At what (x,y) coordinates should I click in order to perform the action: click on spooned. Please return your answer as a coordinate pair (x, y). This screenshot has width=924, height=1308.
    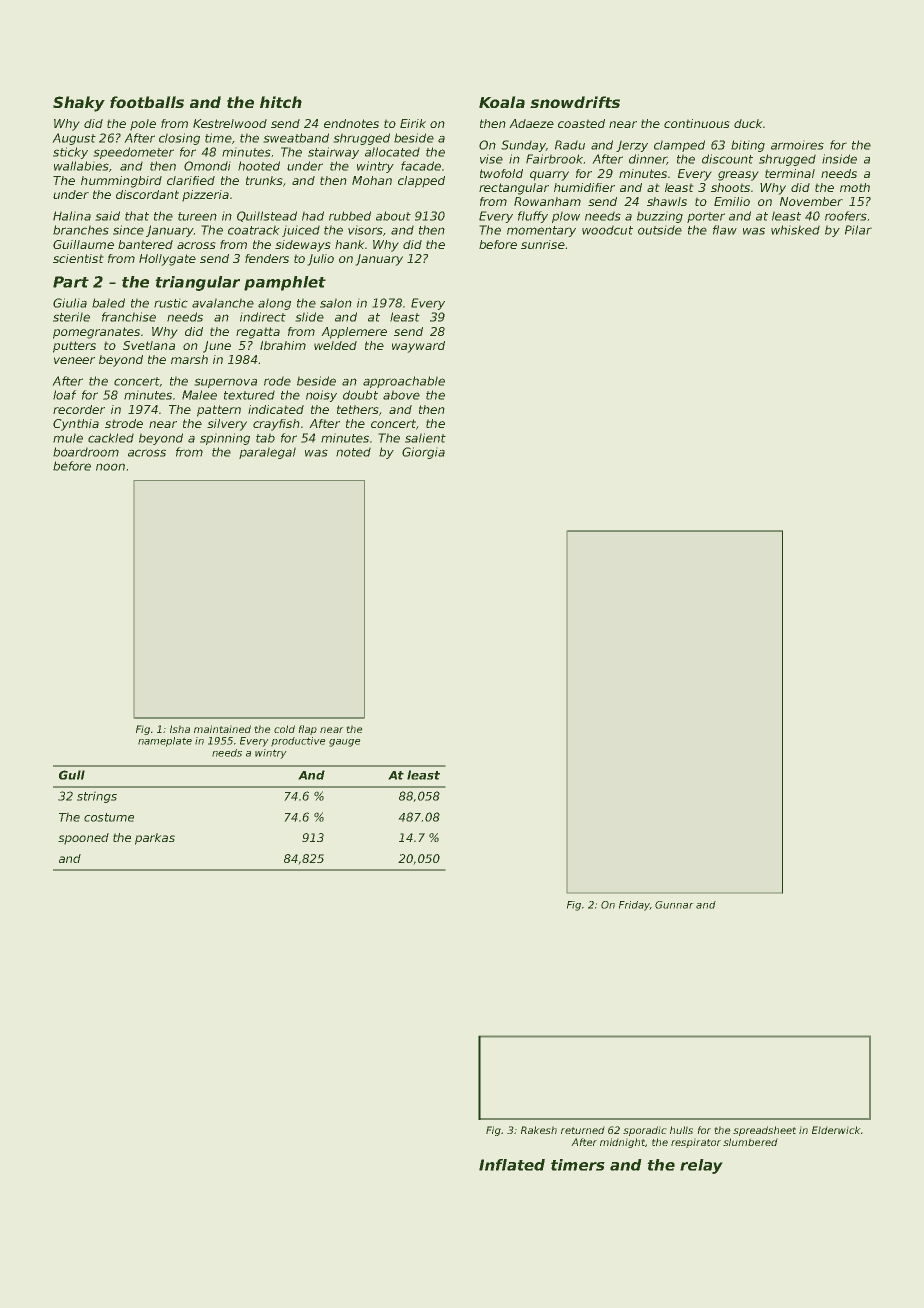
    Looking at the image, I should click on (83, 839).
